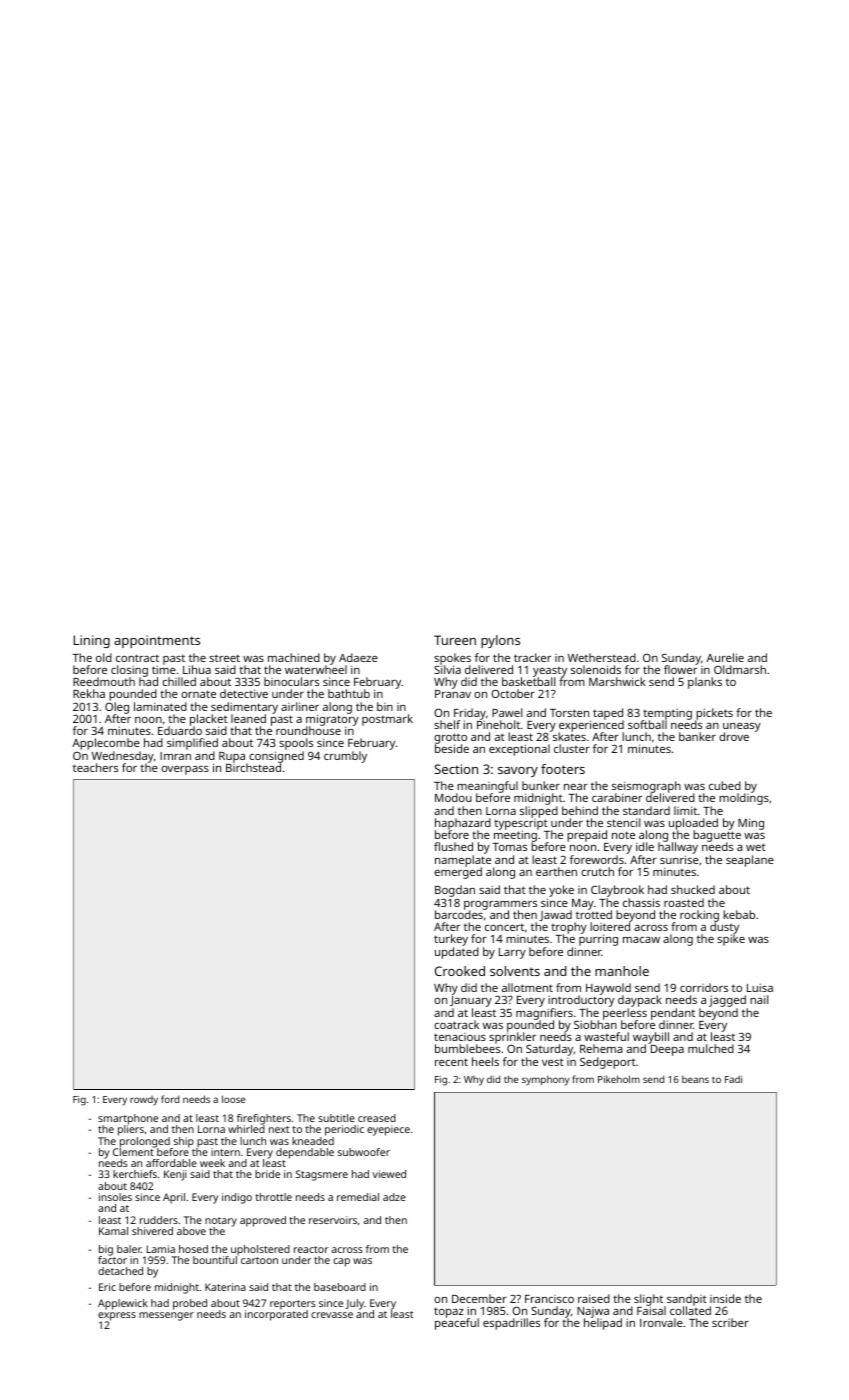  Describe the element at coordinates (460, 971) in the screenshot. I see `Crooked` at that location.
